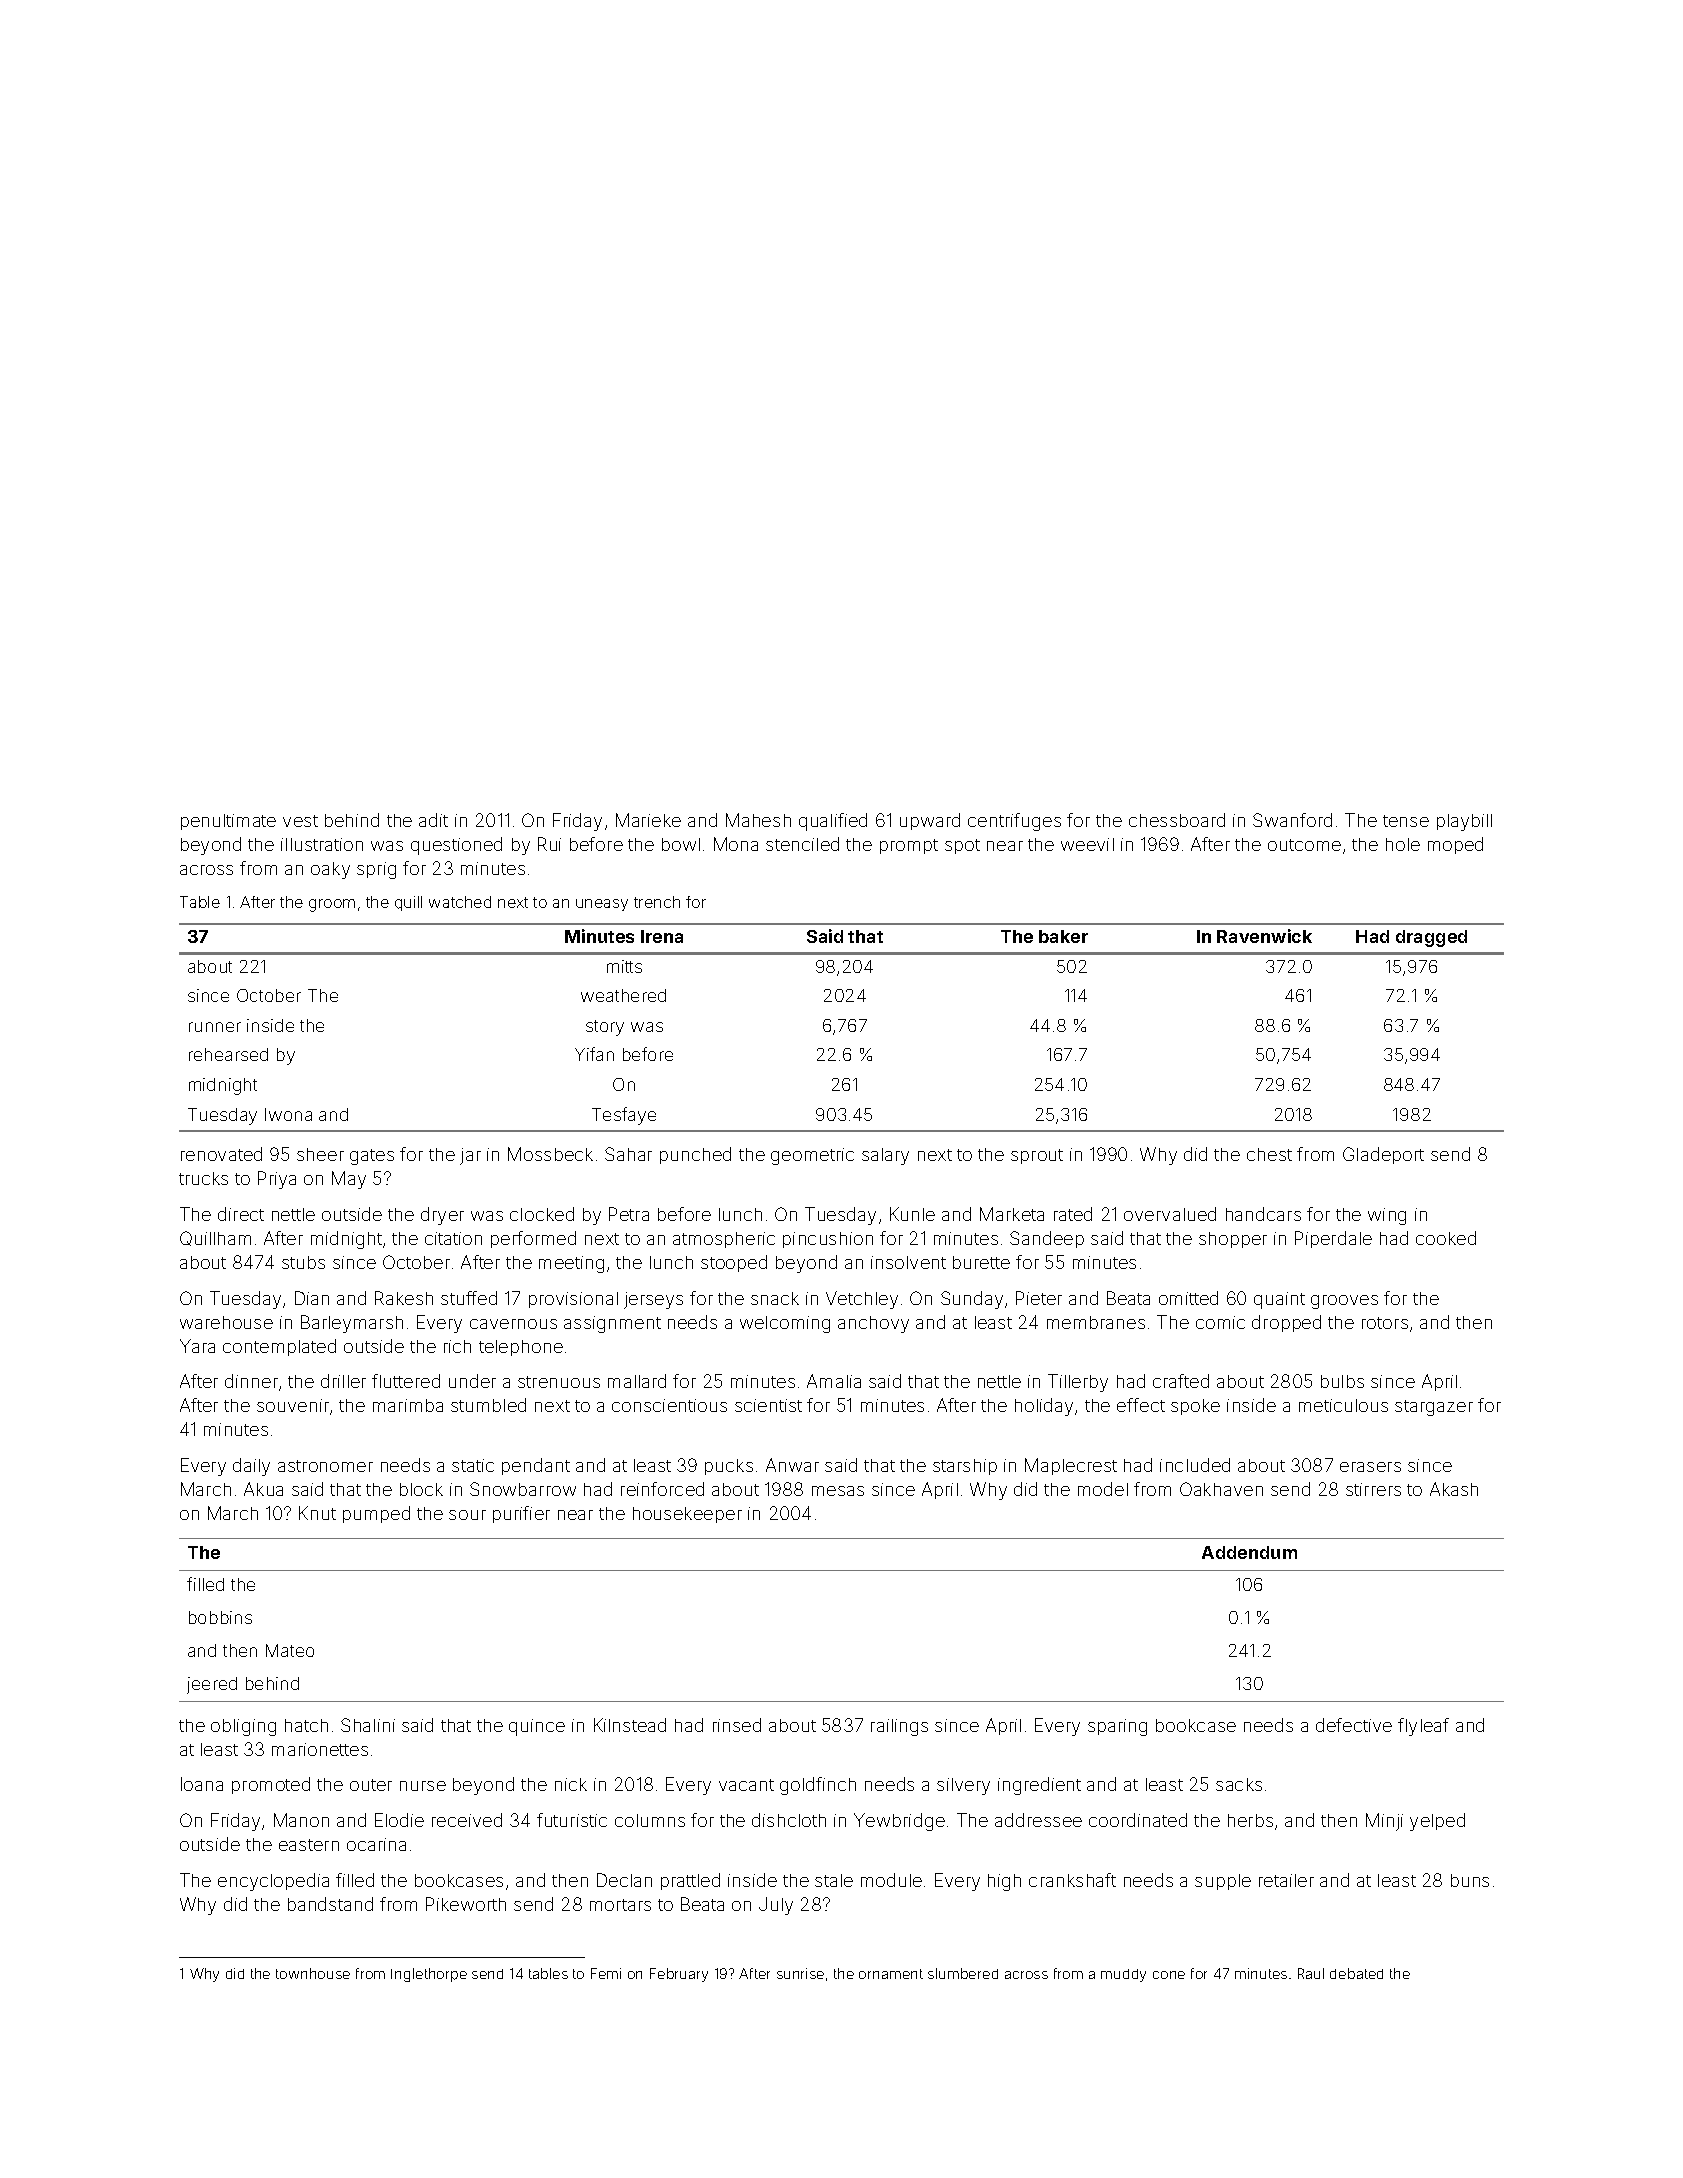  What do you see at coordinates (1141, 1405) in the image?
I see `effect` at bounding box center [1141, 1405].
